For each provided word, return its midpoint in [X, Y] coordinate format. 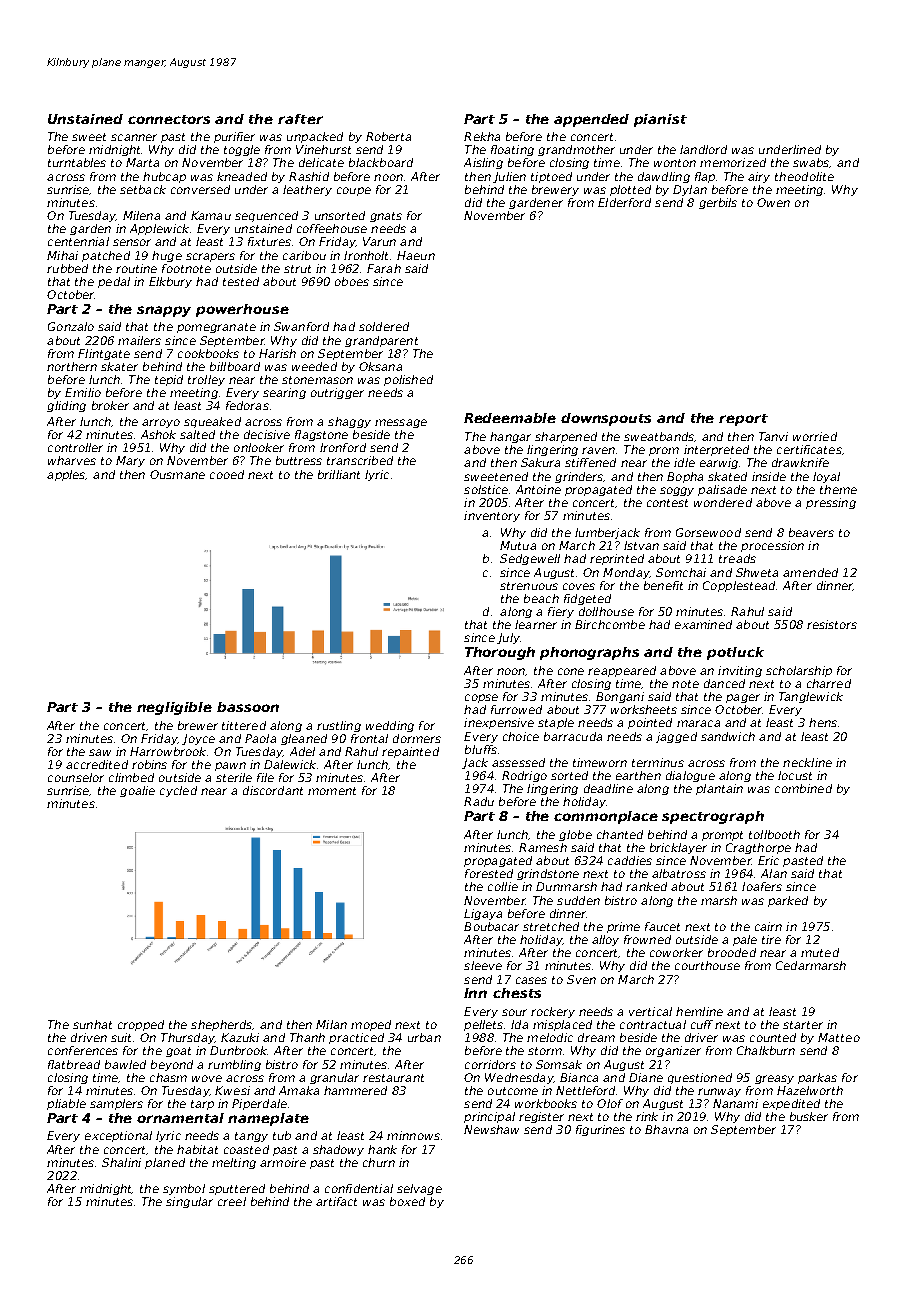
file [265, 777]
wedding [390, 726]
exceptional [118, 1136]
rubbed [67, 268]
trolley [206, 380]
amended [810, 572]
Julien [509, 177]
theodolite [804, 176]
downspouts [606, 419]
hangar [510, 437]
